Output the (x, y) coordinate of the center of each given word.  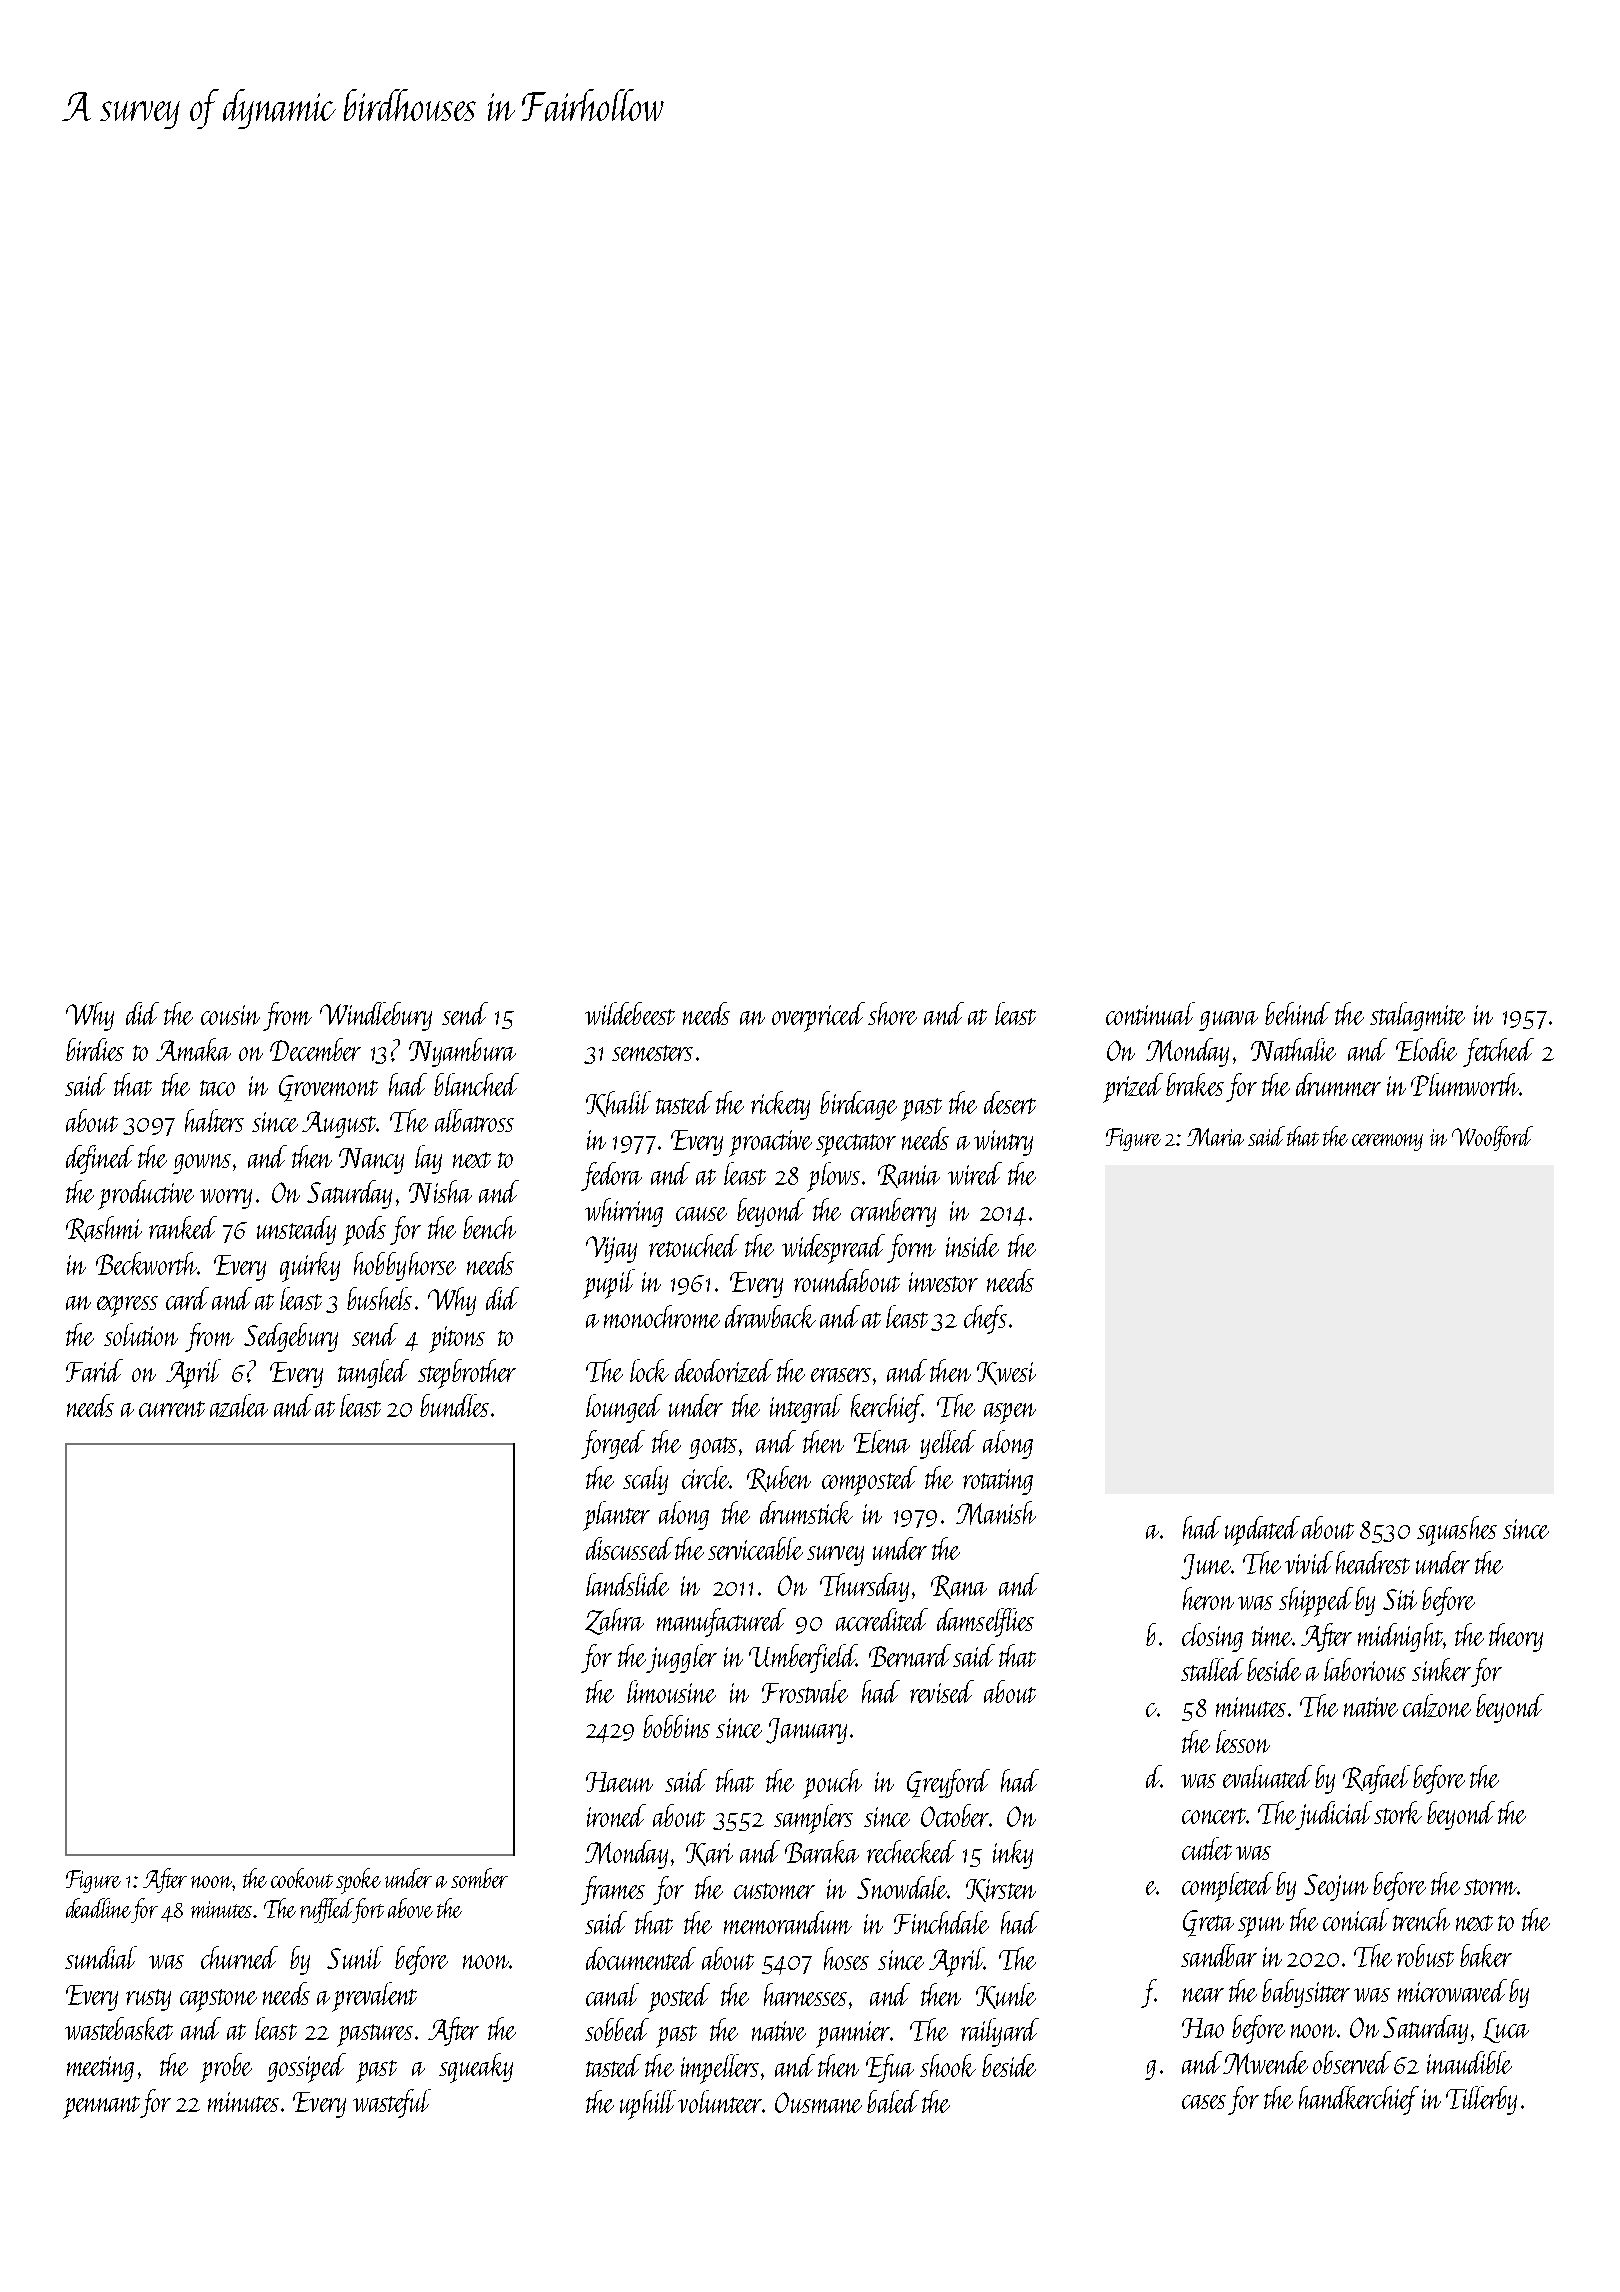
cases (1204, 2102)
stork (1398, 1812)
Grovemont (328, 1088)
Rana (959, 1587)
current (172, 1409)
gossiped (306, 2068)
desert (1010, 1102)
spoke (358, 1881)
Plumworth (1465, 1084)
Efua (890, 2068)
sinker (1441, 1669)
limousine (671, 1691)
